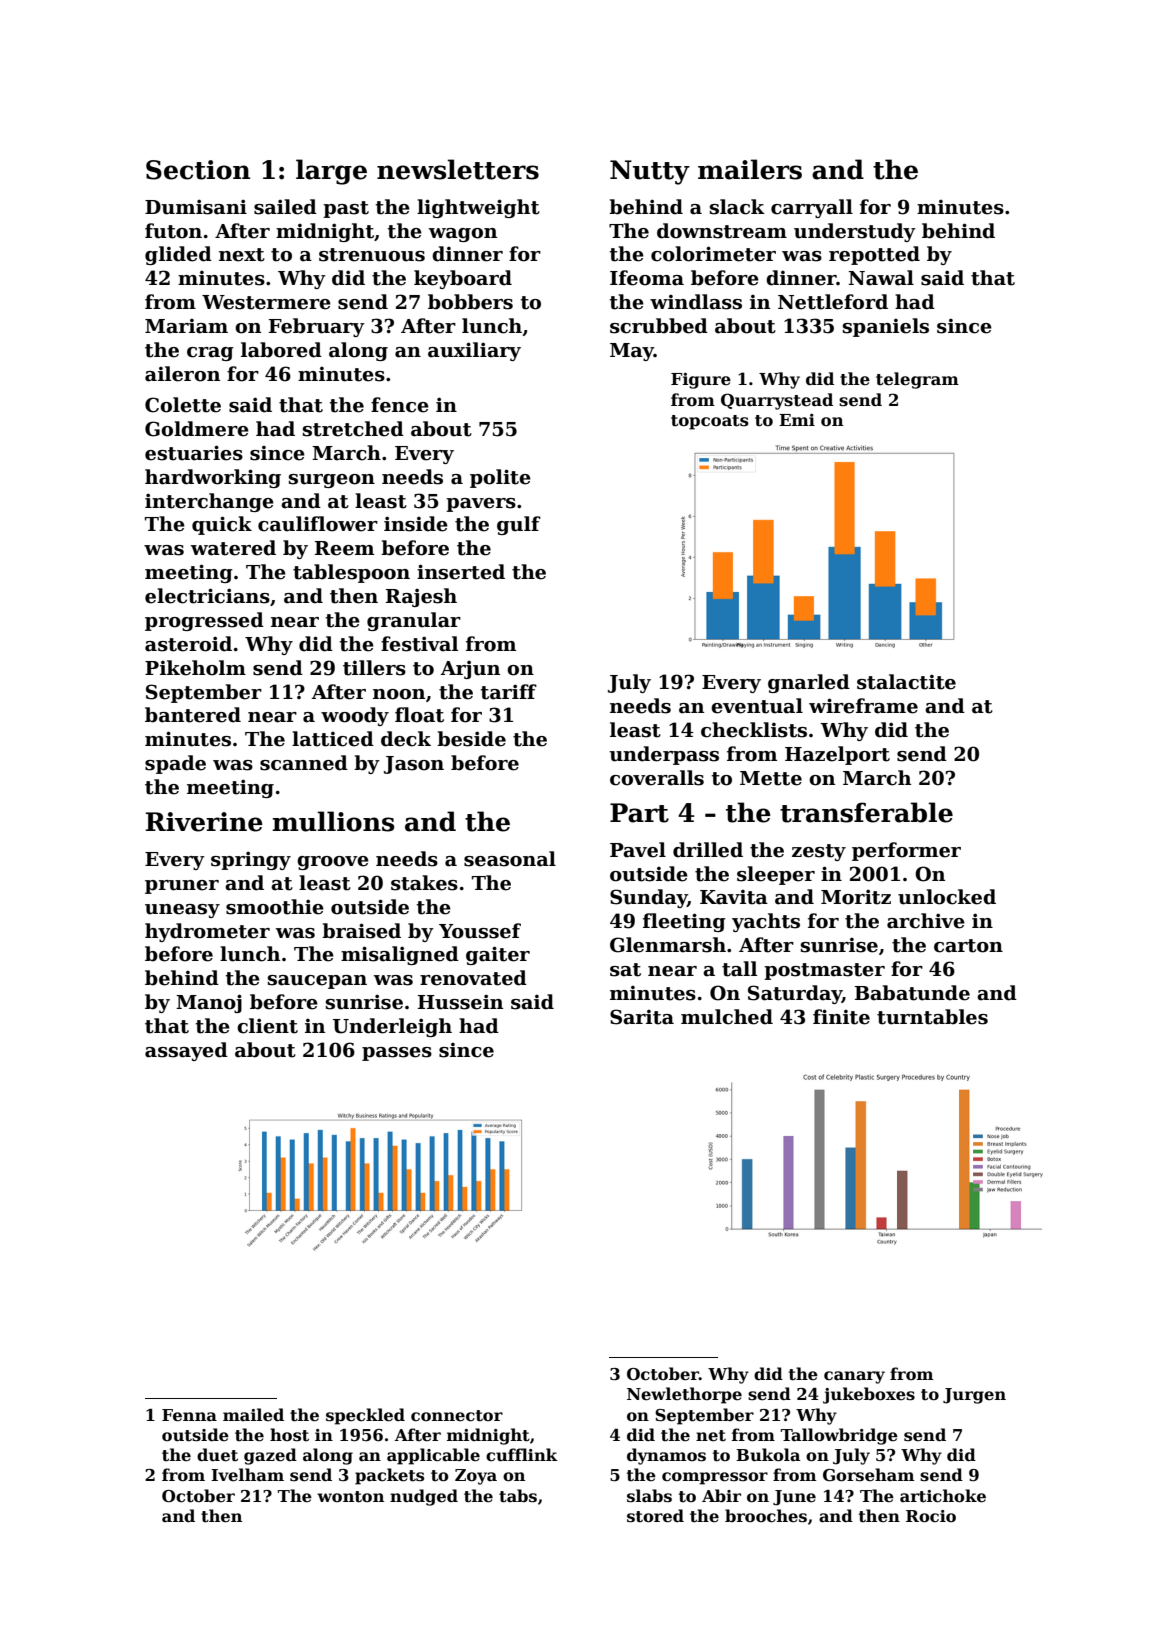 Image resolution: width=1167 pixels, height=1650 pixels. Describe the element at coordinates (684, 1395) in the document. I see `Newlethorpe` at that location.
